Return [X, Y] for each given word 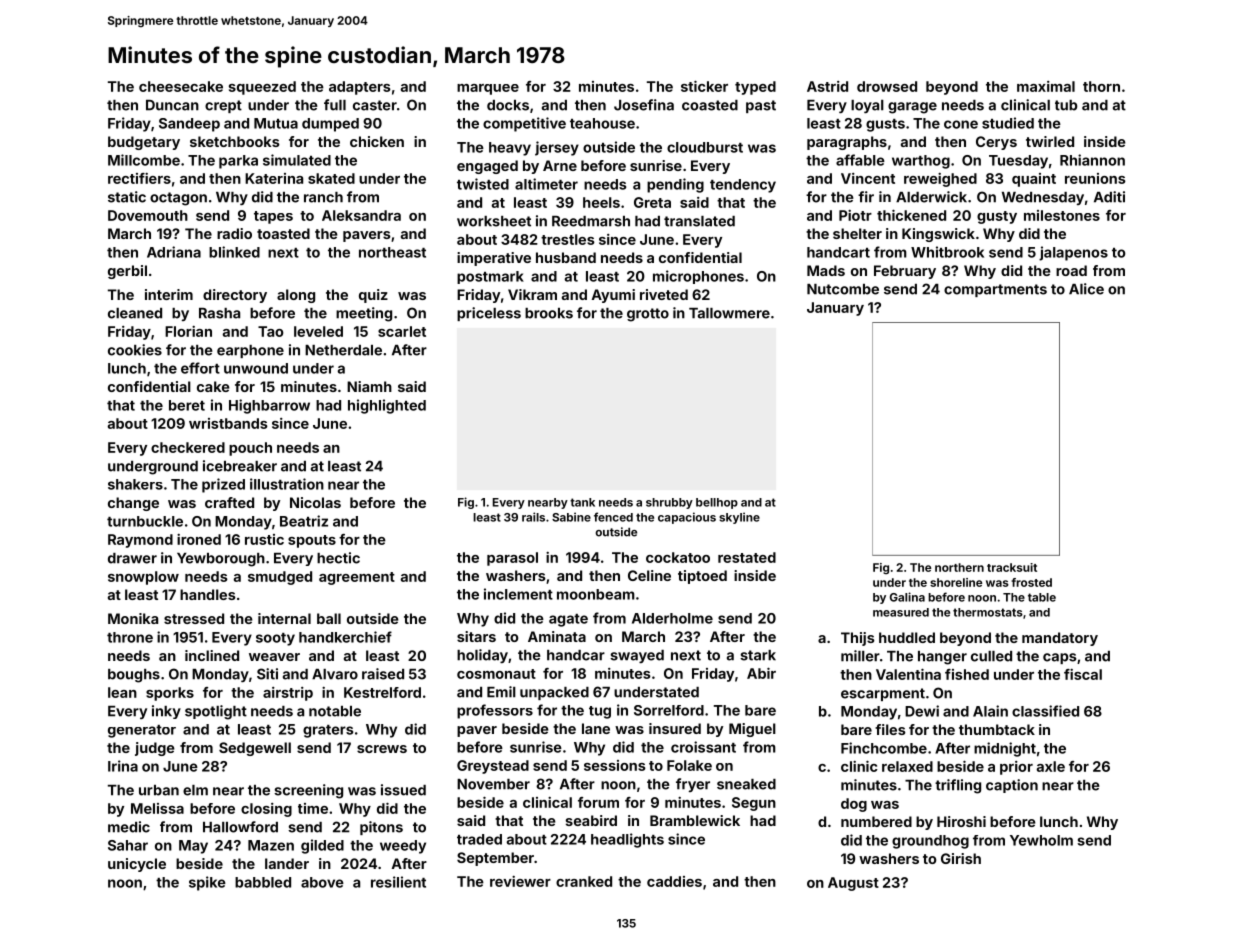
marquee [488, 89]
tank [582, 502]
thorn [1101, 86]
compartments [995, 290]
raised [383, 674]
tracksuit [1012, 567]
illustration [287, 484]
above [322, 882]
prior [1016, 768]
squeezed [262, 88]
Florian [188, 331]
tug [600, 712]
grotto [648, 315]
